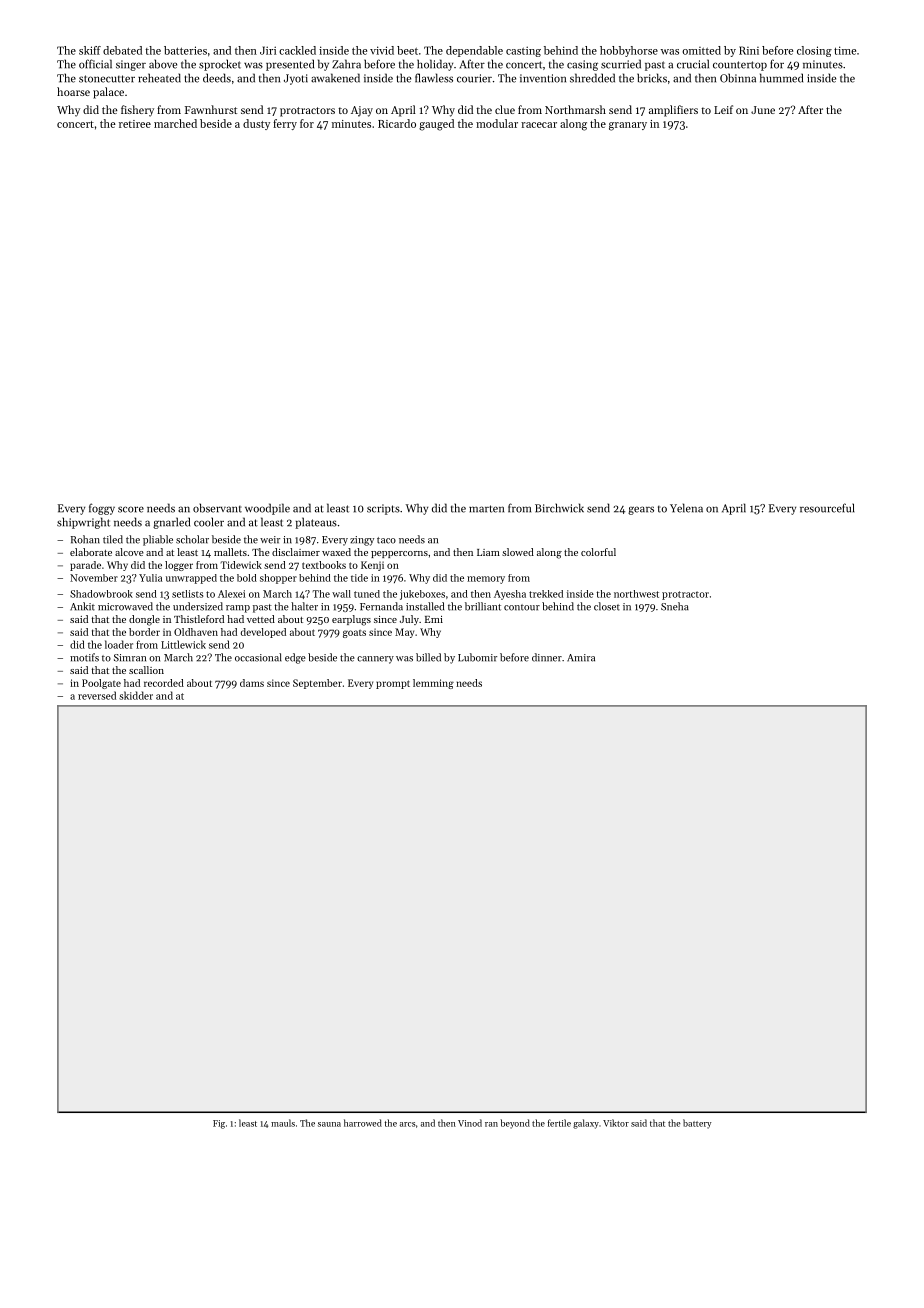 This image has height=1308, width=924. I want to click on Fig, so click(219, 1124).
